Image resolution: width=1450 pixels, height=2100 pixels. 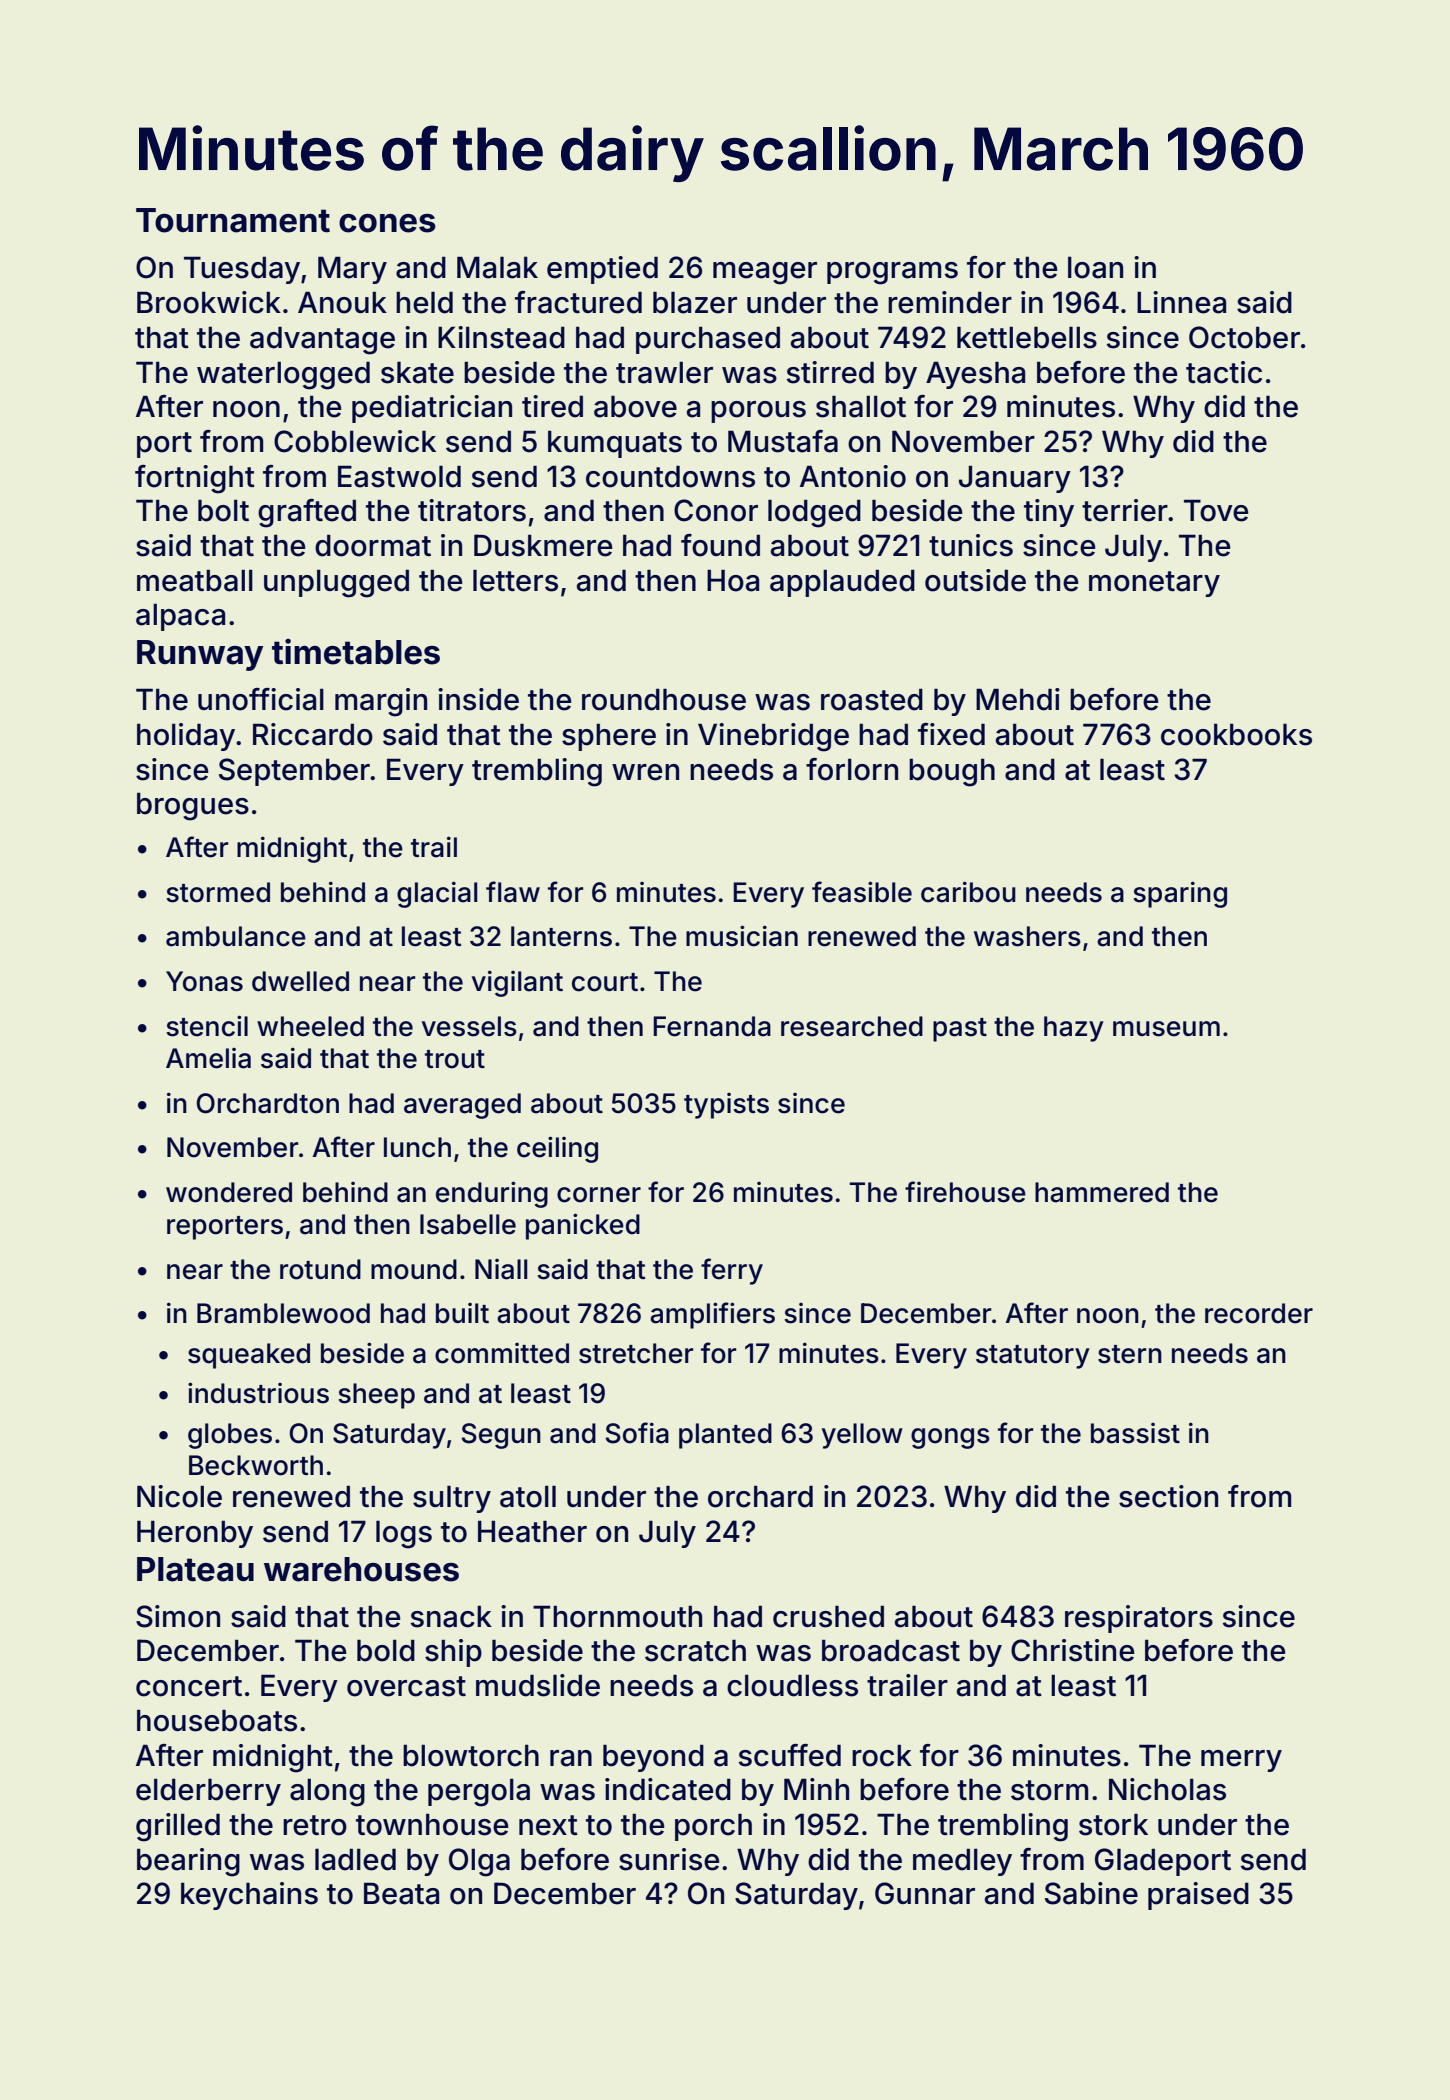 What do you see at coordinates (1027, 936) in the screenshot?
I see `washers` at bounding box center [1027, 936].
